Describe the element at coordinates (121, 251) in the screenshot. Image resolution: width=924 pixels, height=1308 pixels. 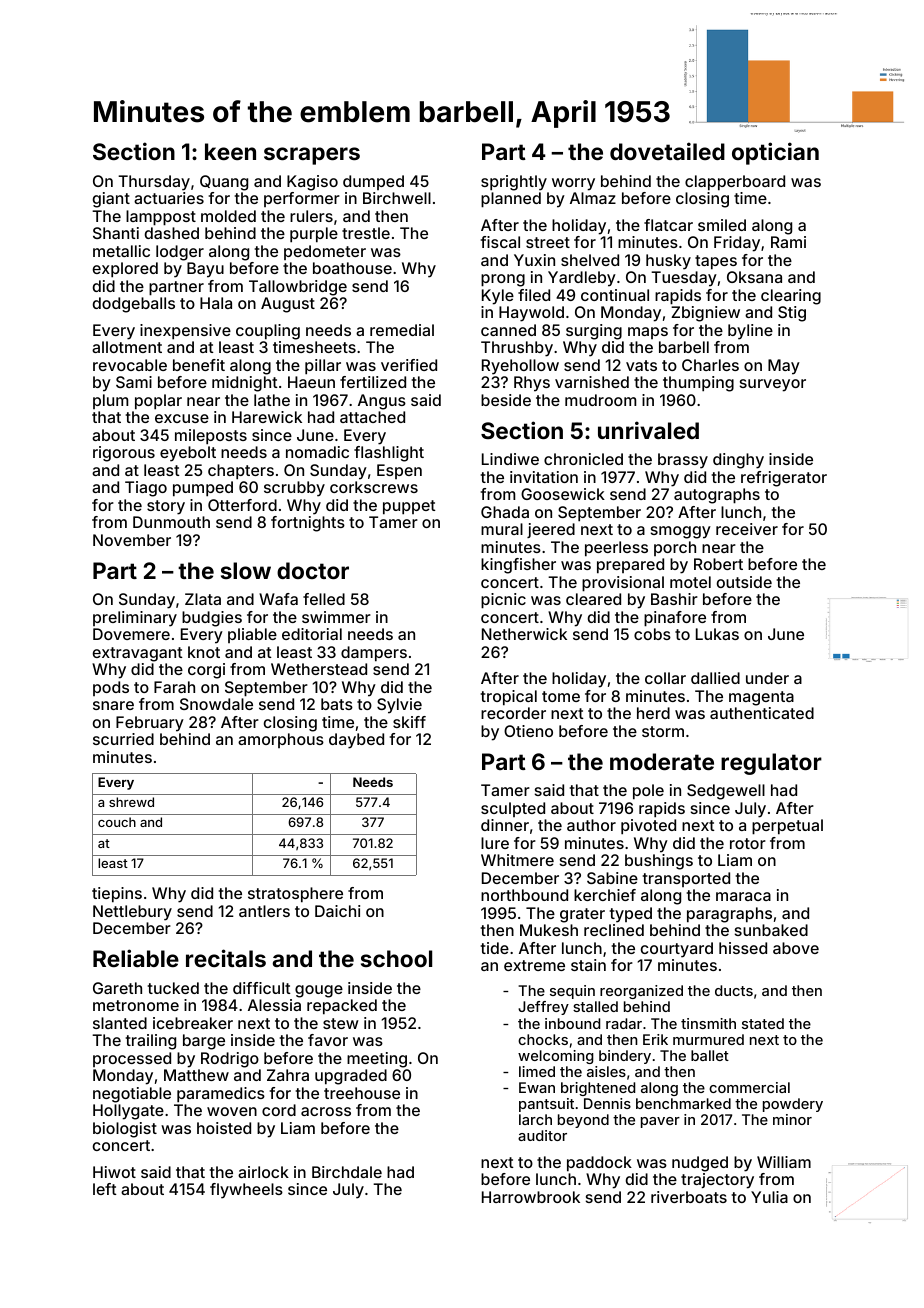
I see `metallic` at that location.
